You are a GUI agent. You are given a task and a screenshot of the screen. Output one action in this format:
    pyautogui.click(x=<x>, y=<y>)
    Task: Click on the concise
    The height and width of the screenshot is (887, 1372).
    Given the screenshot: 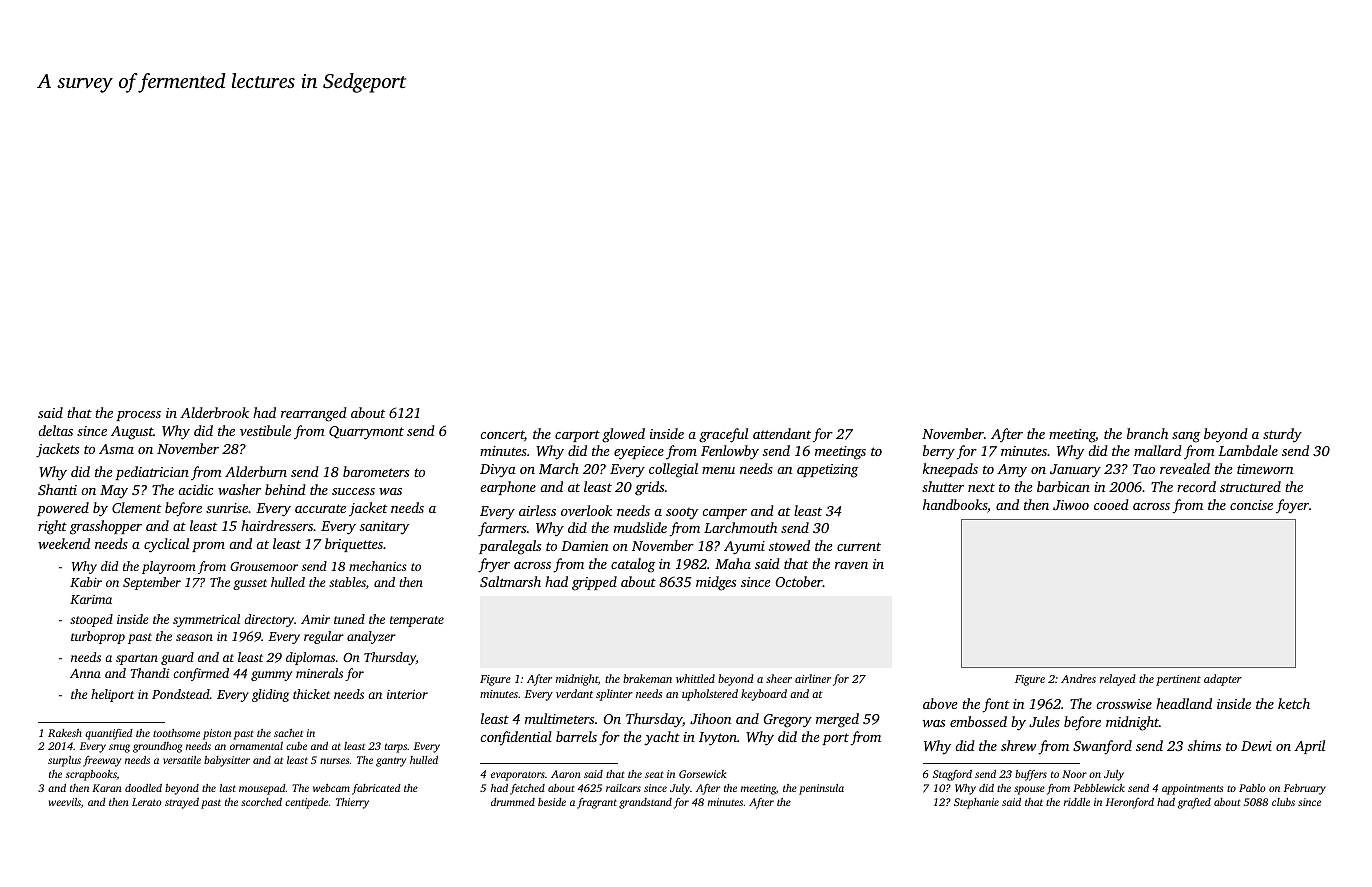 What is the action you would take?
    pyautogui.click(x=1251, y=505)
